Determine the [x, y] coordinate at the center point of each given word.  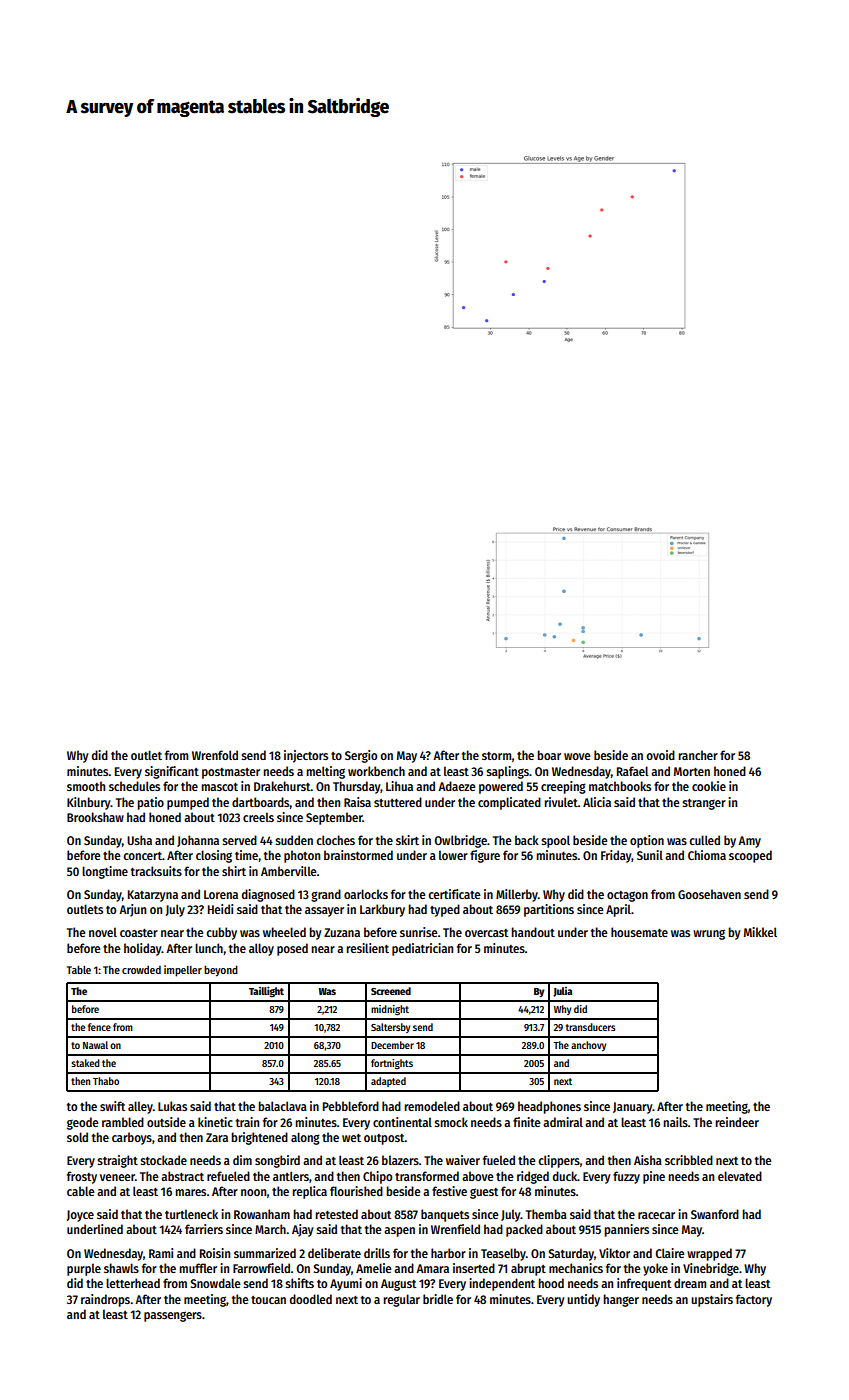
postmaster [231, 773]
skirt [407, 840]
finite [527, 1122]
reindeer [737, 1122]
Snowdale [215, 1283]
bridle [438, 1299]
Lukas [172, 1106]
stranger [704, 804]
